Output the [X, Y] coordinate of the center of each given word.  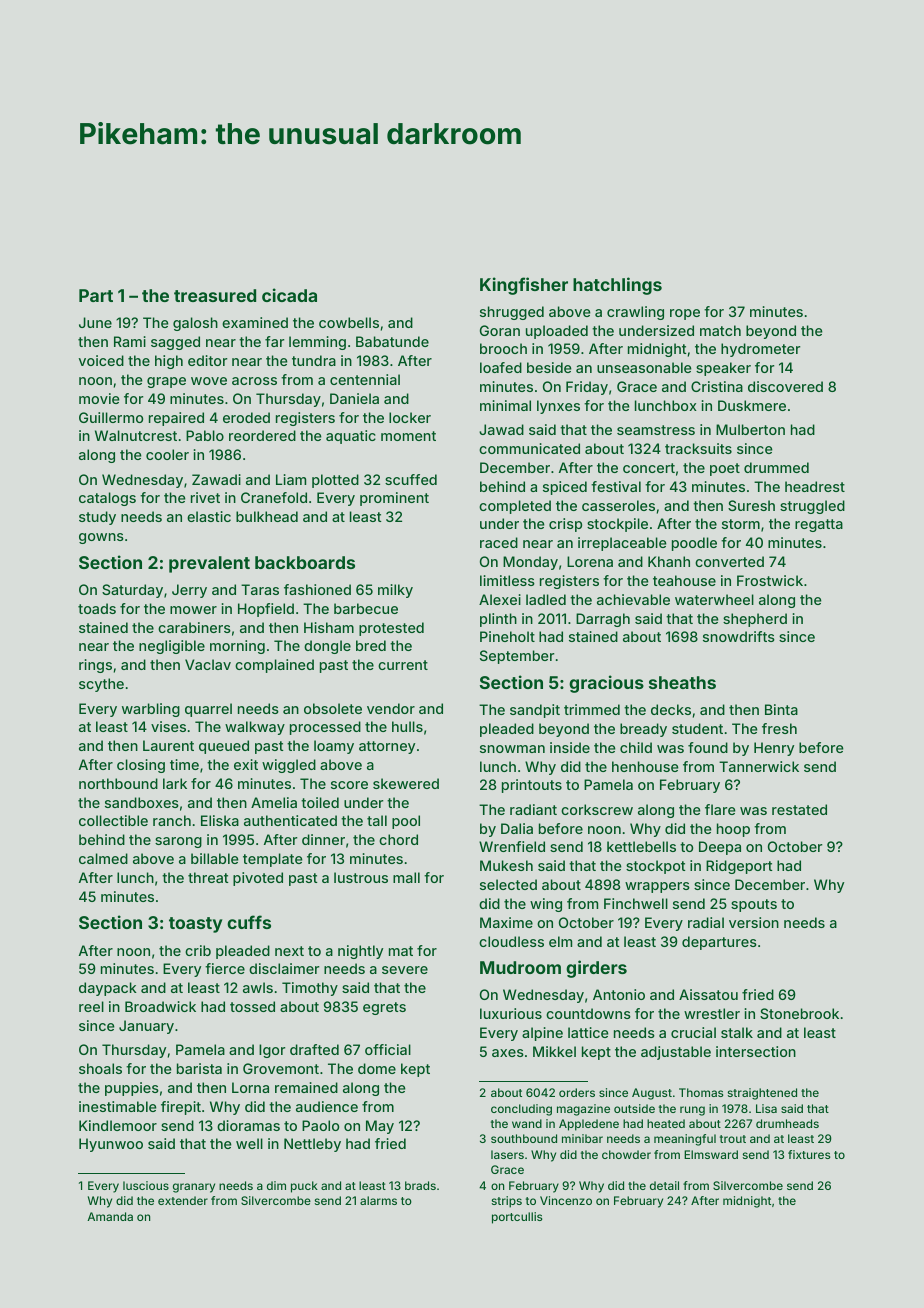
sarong [178, 842]
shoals [100, 1068]
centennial [365, 379]
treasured [215, 295]
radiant [533, 809]
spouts [754, 905]
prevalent [209, 564]
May [380, 1127]
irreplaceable [622, 544]
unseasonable [644, 367]
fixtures [809, 1154]
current [403, 665]
